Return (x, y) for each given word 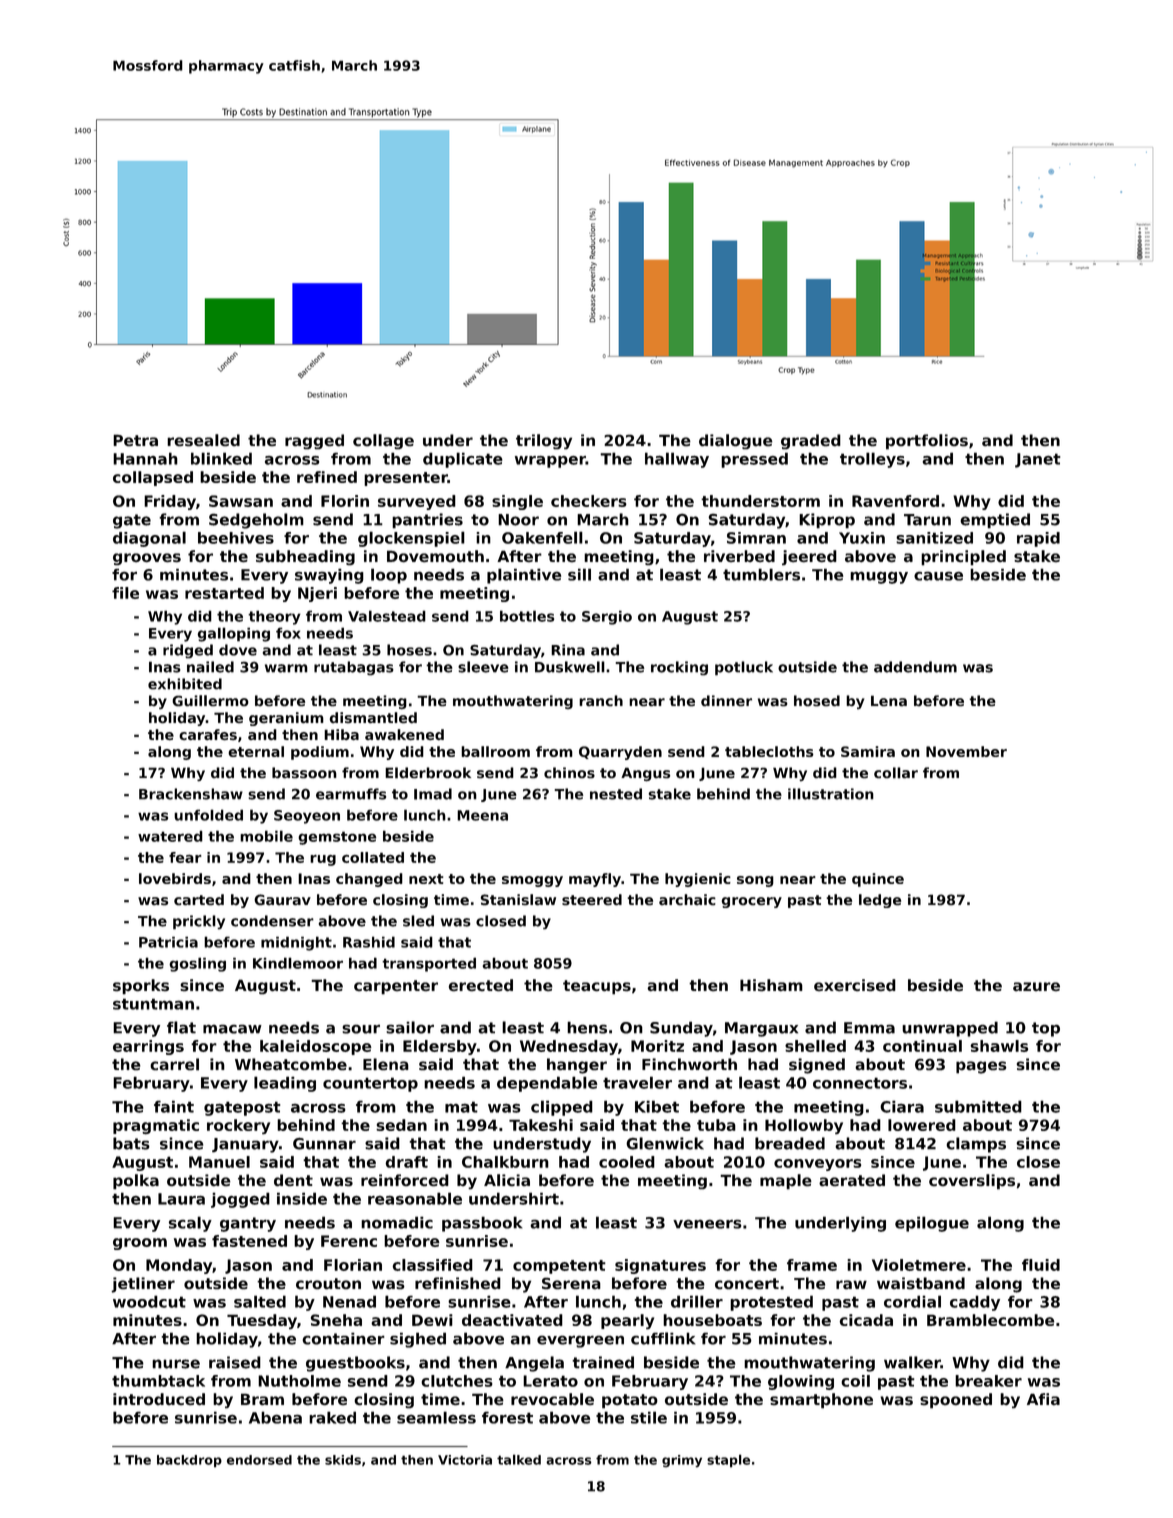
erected (481, 985)
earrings (148, 1047)
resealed (203, 440)
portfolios (927, 442)
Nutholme (299, 1381)
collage (383, 441)
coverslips (972, 1182)
